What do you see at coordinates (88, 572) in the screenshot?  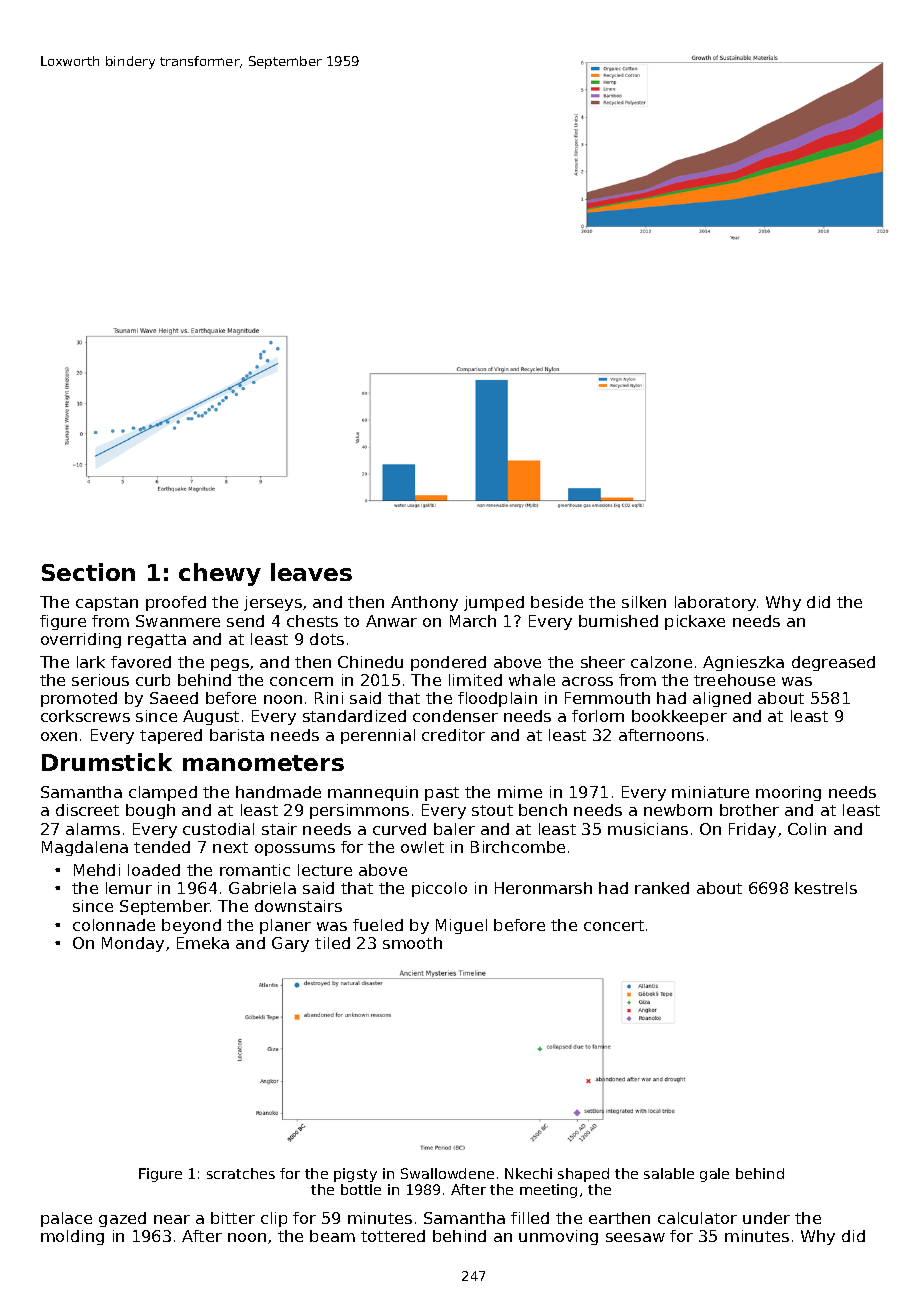 I see `Section` at bounding box center [88, 572].
